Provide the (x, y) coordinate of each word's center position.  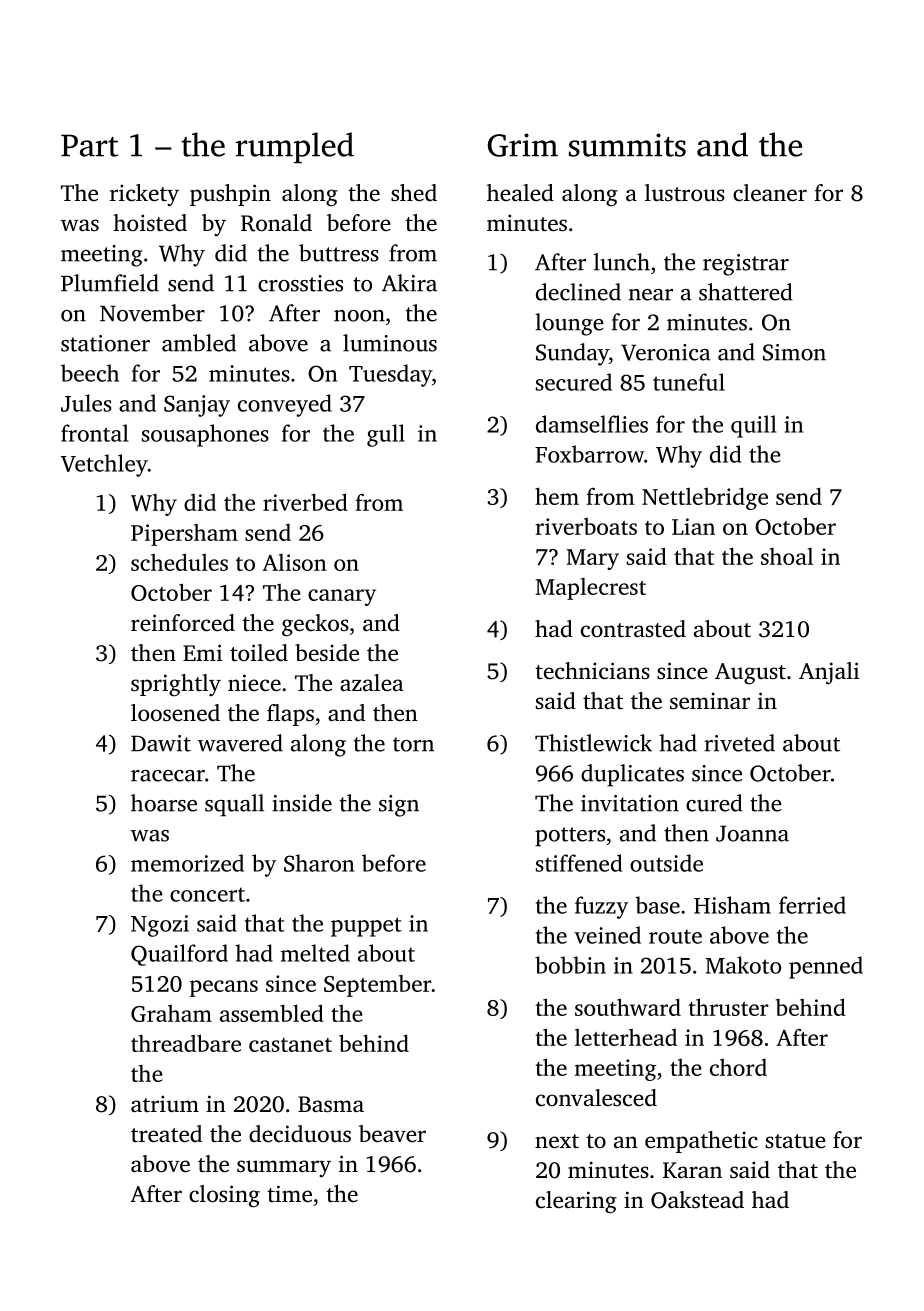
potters (570, 837)
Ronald (276, 223)
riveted (739, 743)
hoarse (164, 803)
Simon (794, 352)
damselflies (592, 424)
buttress (339, 253)
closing (224, 1196)
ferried (812, 905)
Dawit (161, 743)
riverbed (305, 502)
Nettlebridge (705, 498)
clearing (576, 1202)
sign (399, 806)
